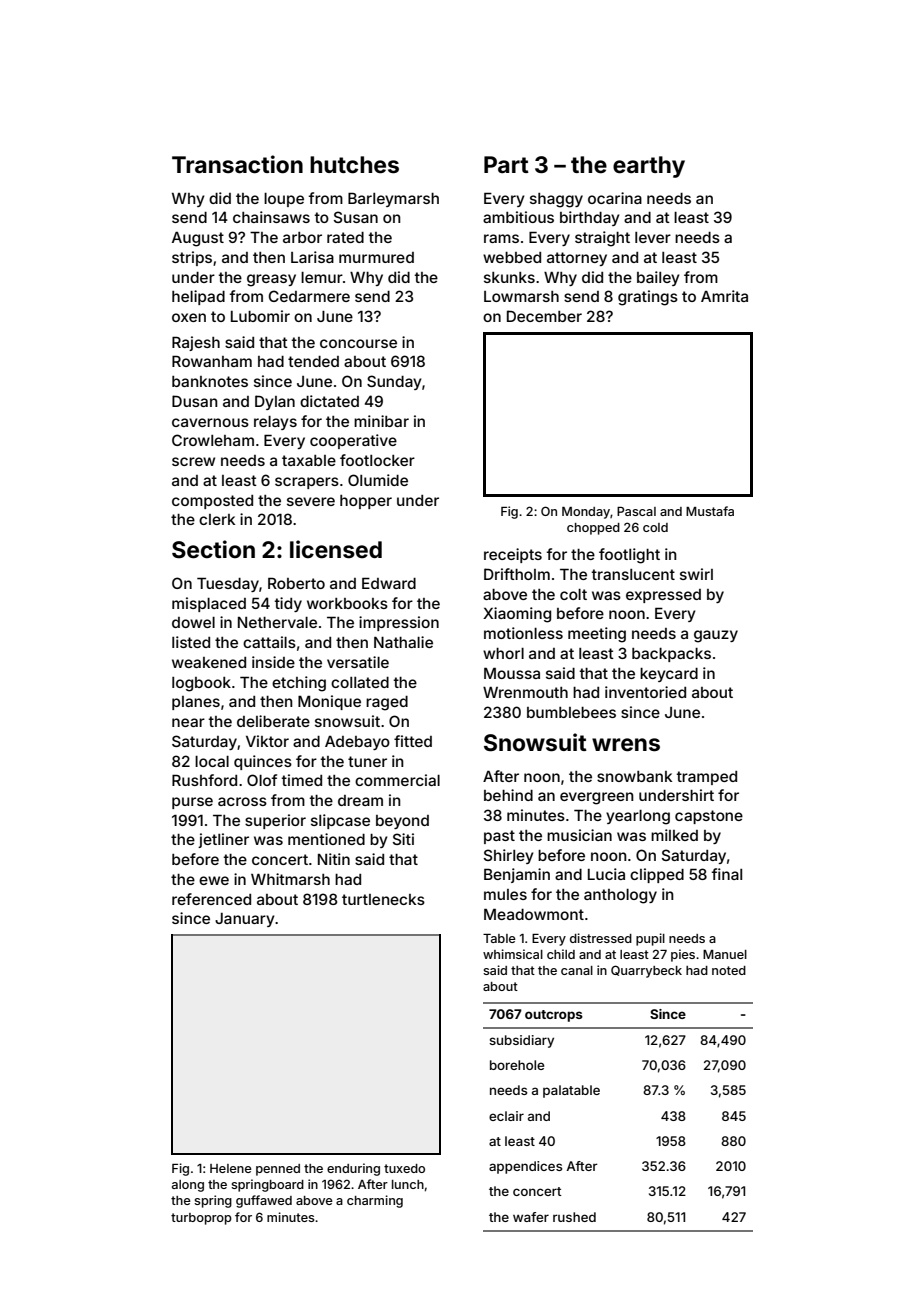 The width and height of the page is (924, 1311). I want to click on rams, so click(501, 238).
